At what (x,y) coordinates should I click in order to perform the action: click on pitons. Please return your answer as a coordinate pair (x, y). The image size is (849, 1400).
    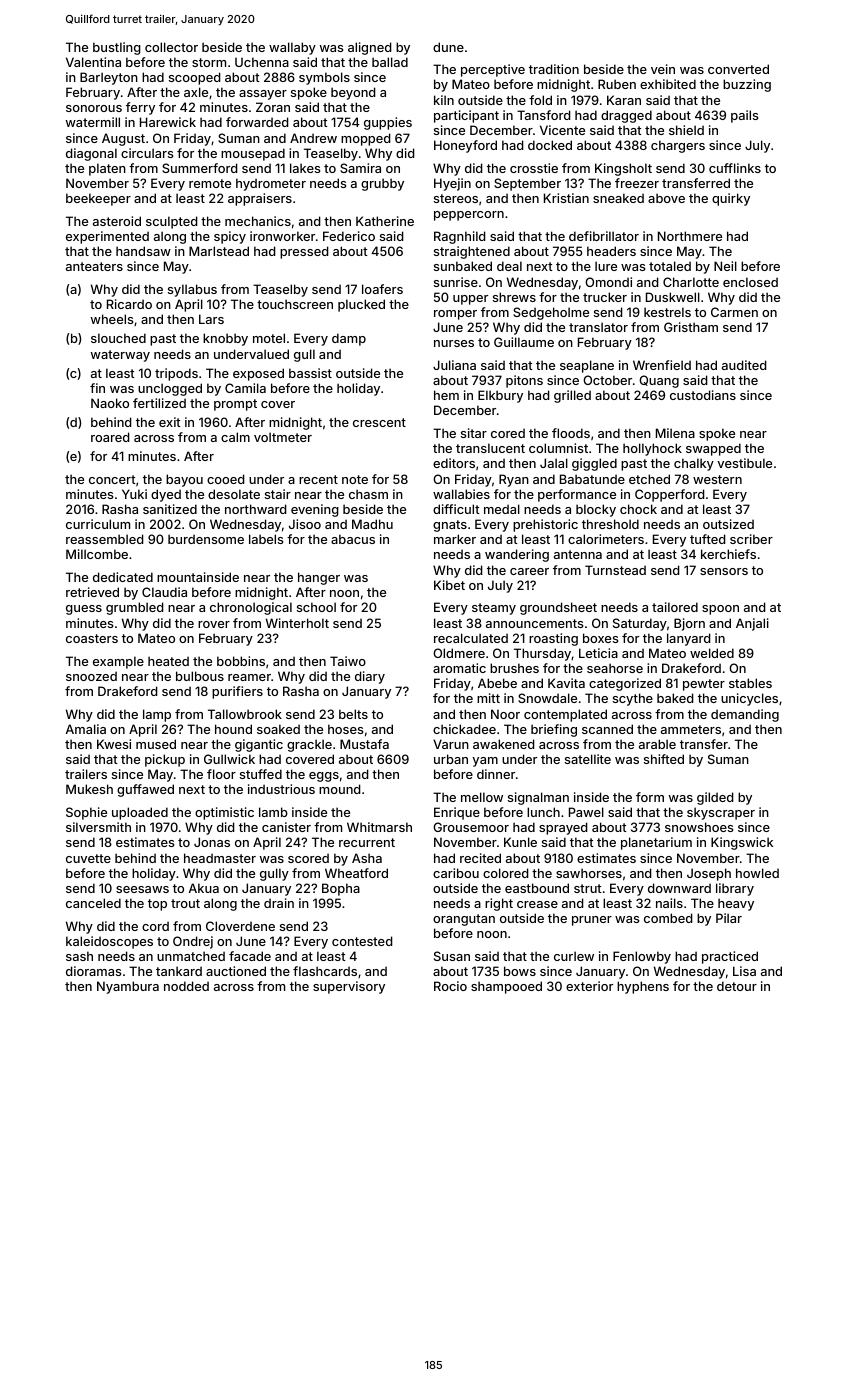
    Looking at the image, I should click on (524, 381).
